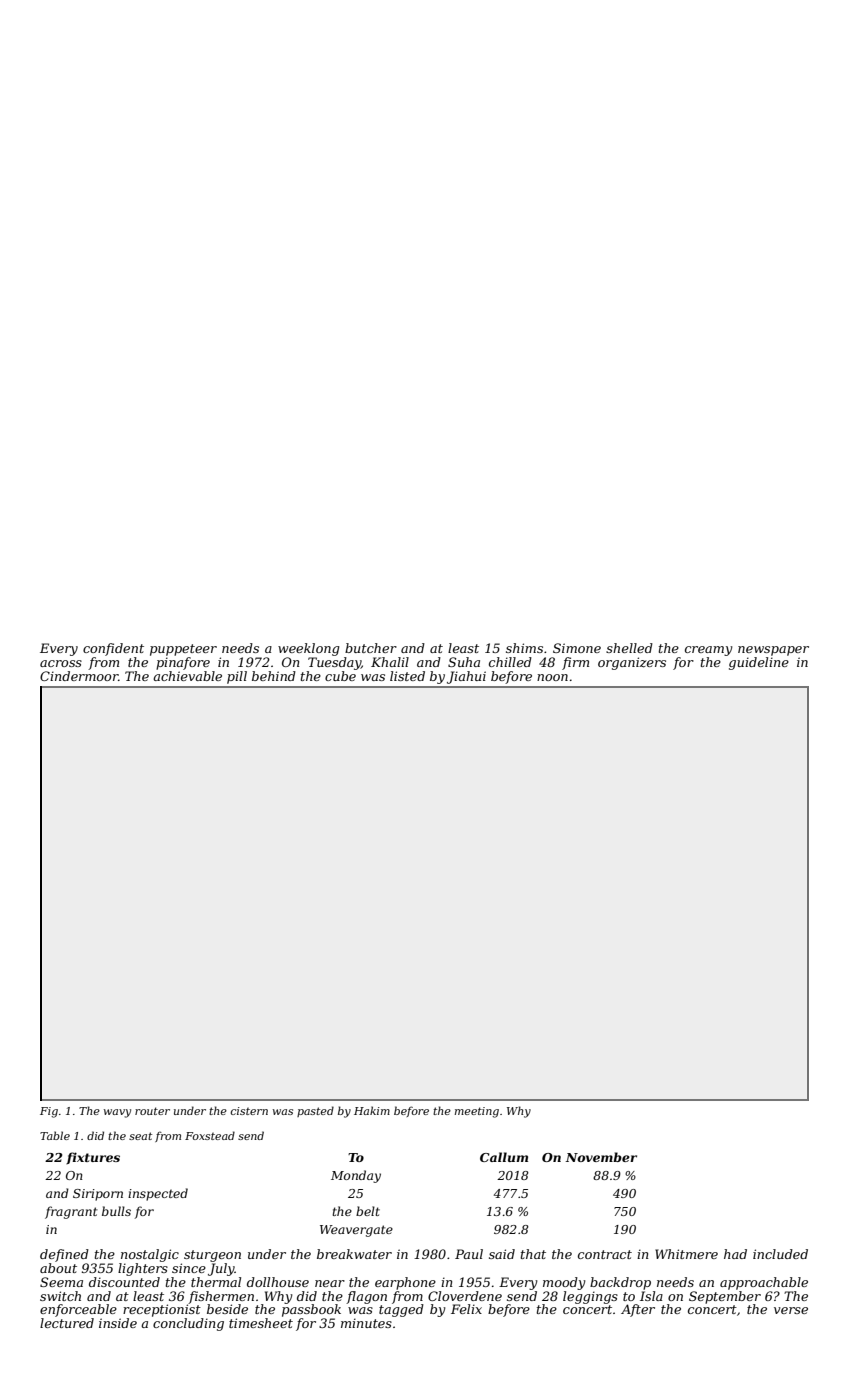  Describe the element at coordinates (504, 1157) in the document. I see `Callum` at that location.
